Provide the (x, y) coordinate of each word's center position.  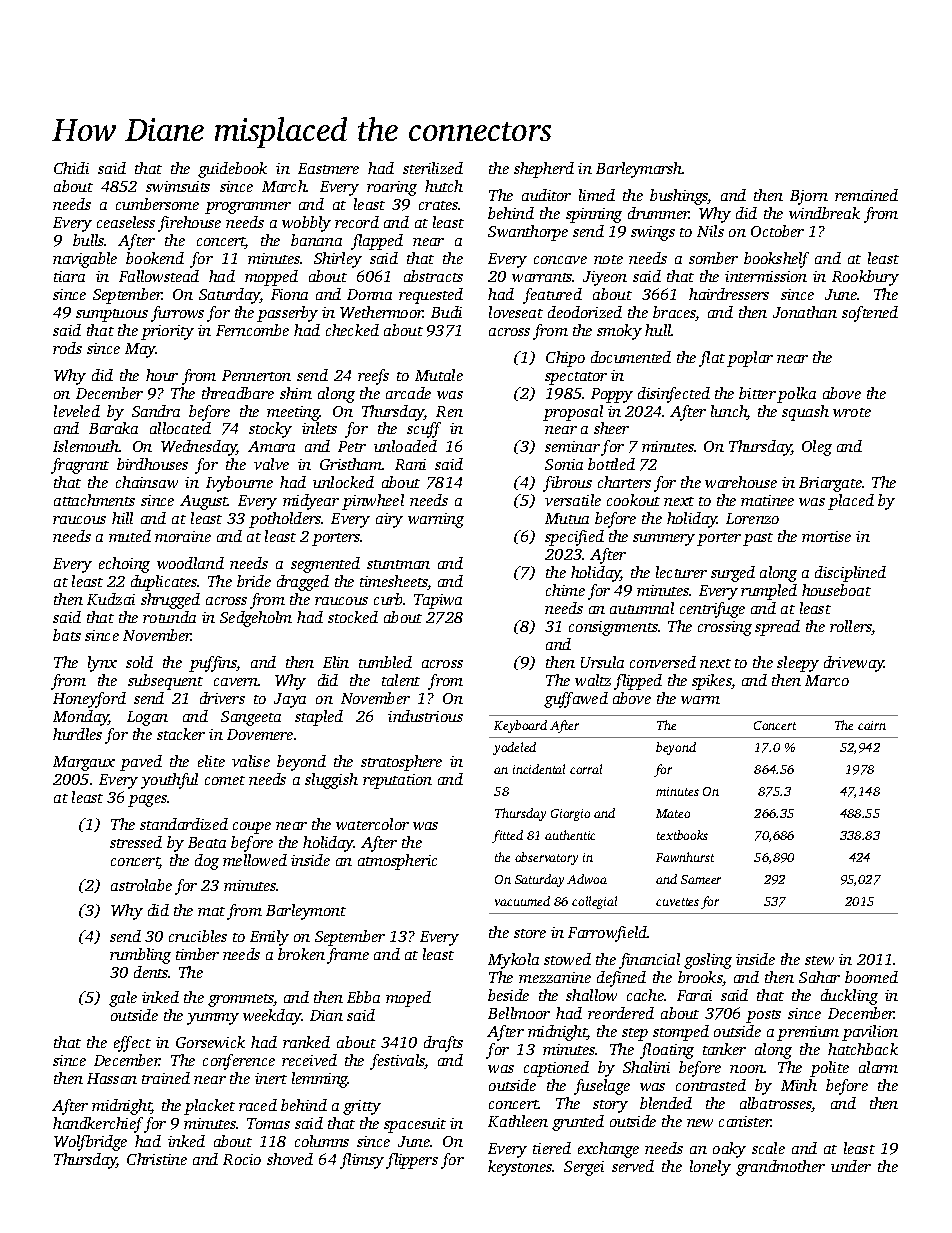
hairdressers (729, 294)
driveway (854, 664)
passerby (287, 314)
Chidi (71, 168)
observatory (546, 858)
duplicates (164, 583)
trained (166, 1078)
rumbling (140, 956)
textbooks (682, 835)
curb (389, 599)
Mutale (439, 375)
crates (439, 205)
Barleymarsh (639, 170)
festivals (397, 1062)
